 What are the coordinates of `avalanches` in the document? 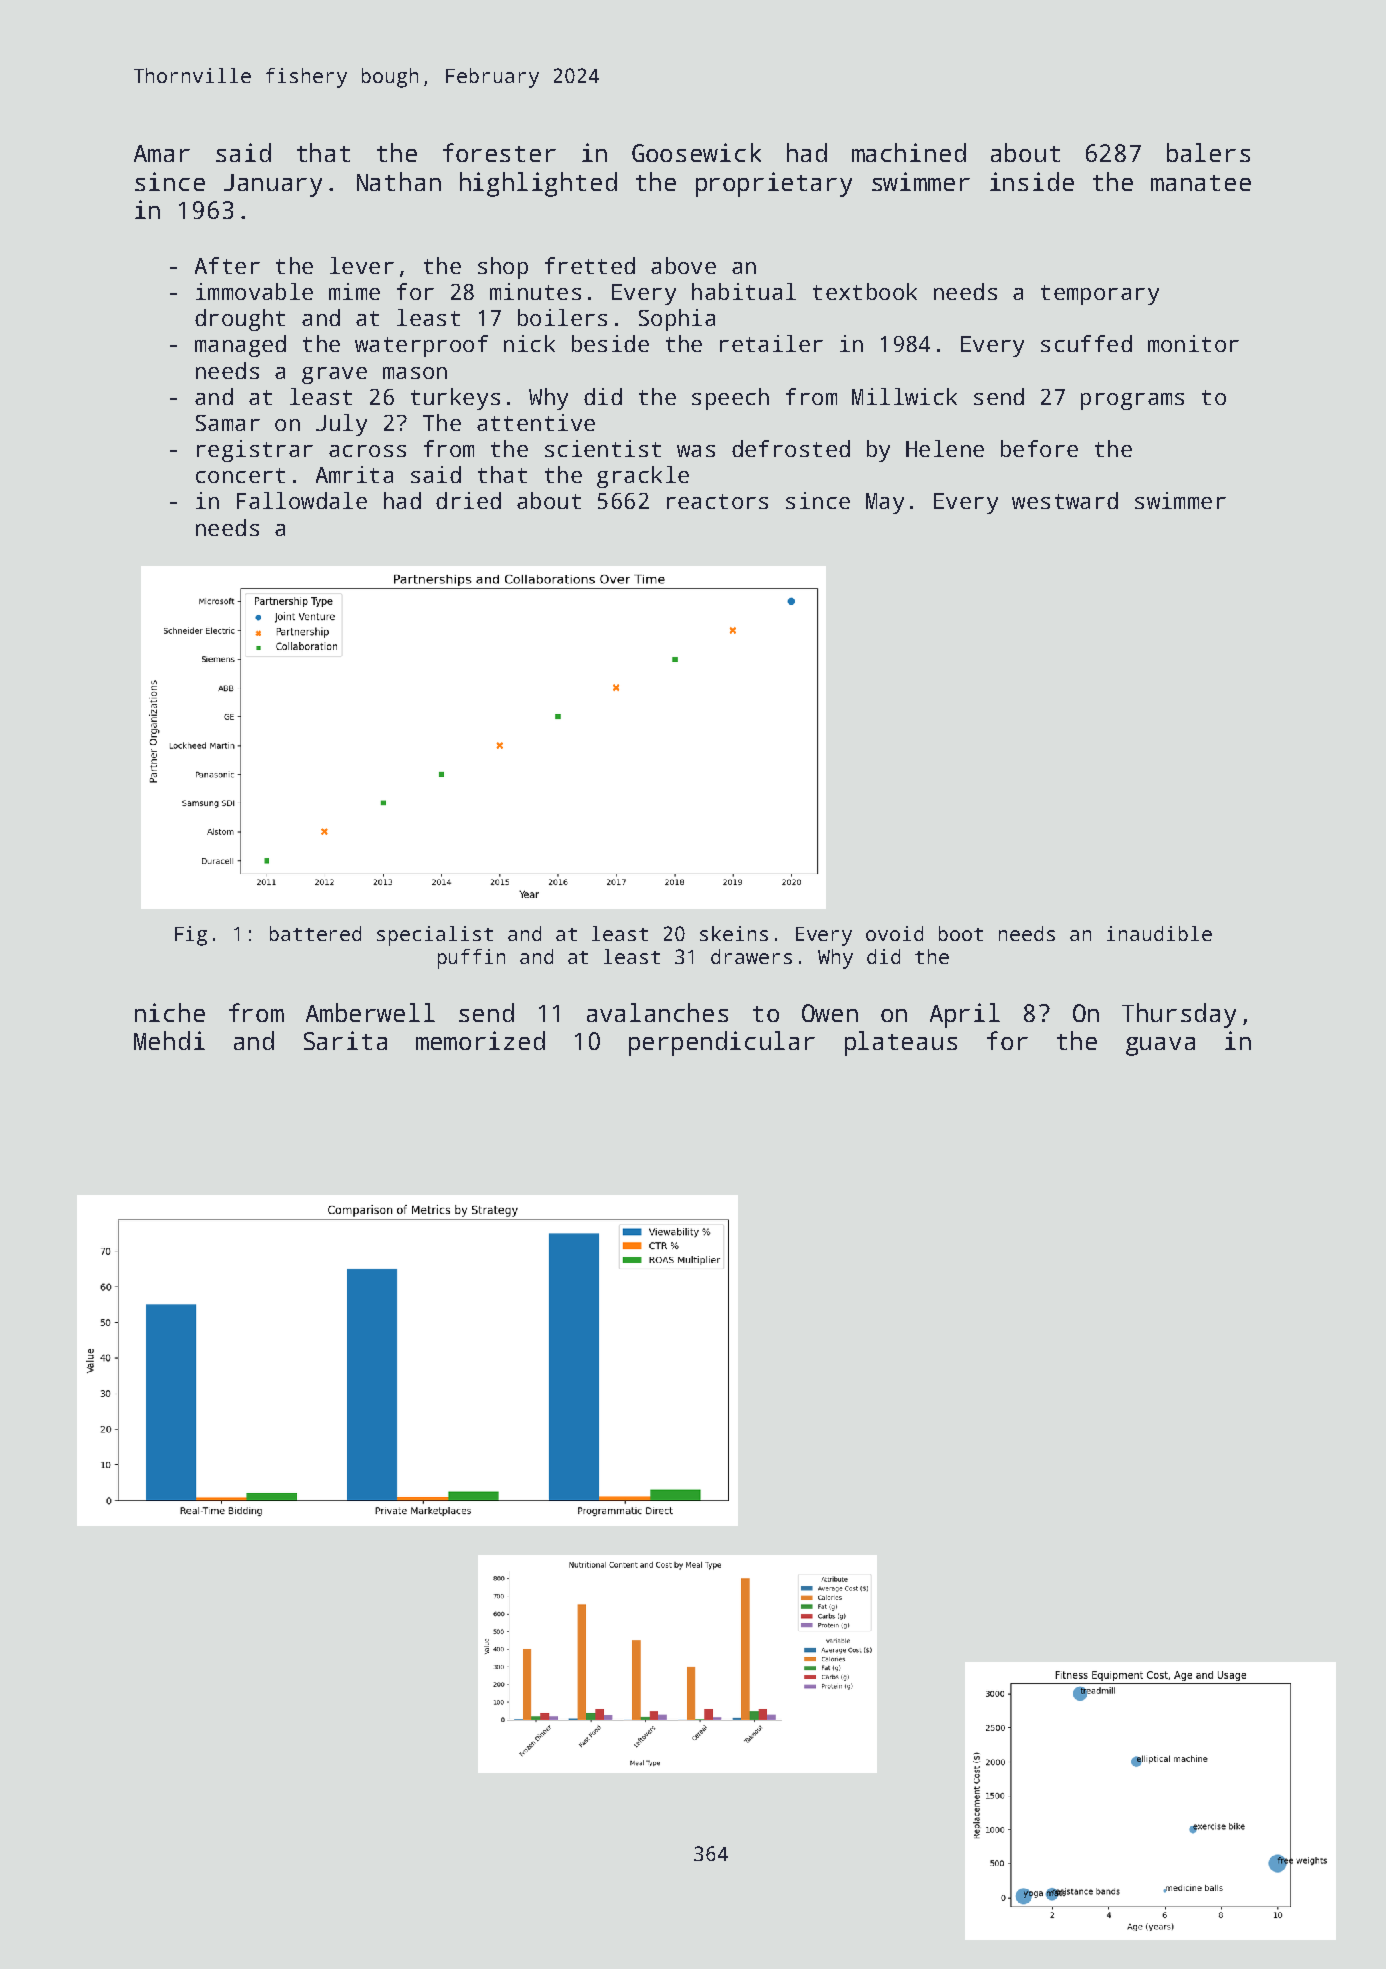 It's located at (657, 1012).
